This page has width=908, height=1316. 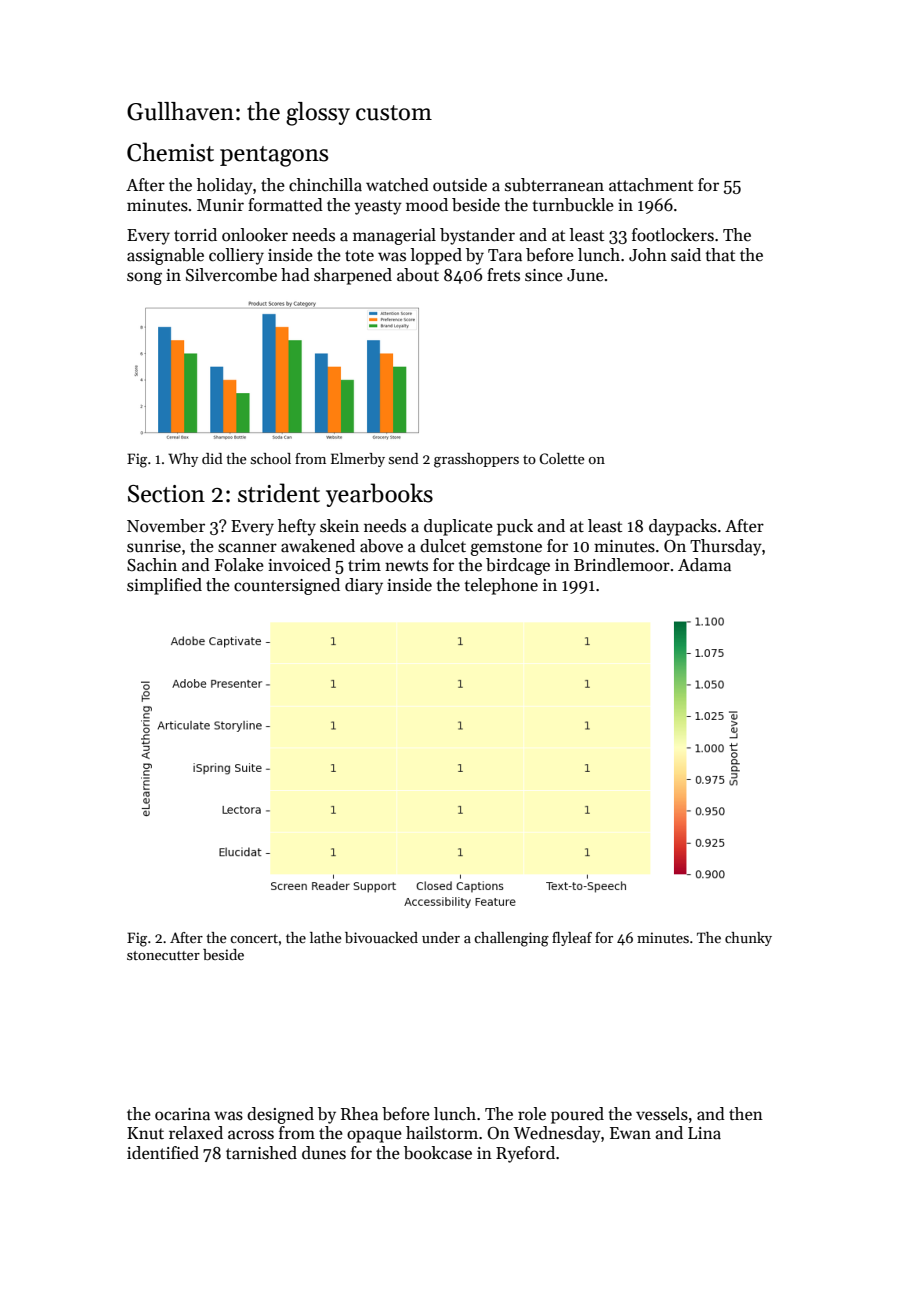 I want to click on stonecutter, so click(x=163, y=955).
